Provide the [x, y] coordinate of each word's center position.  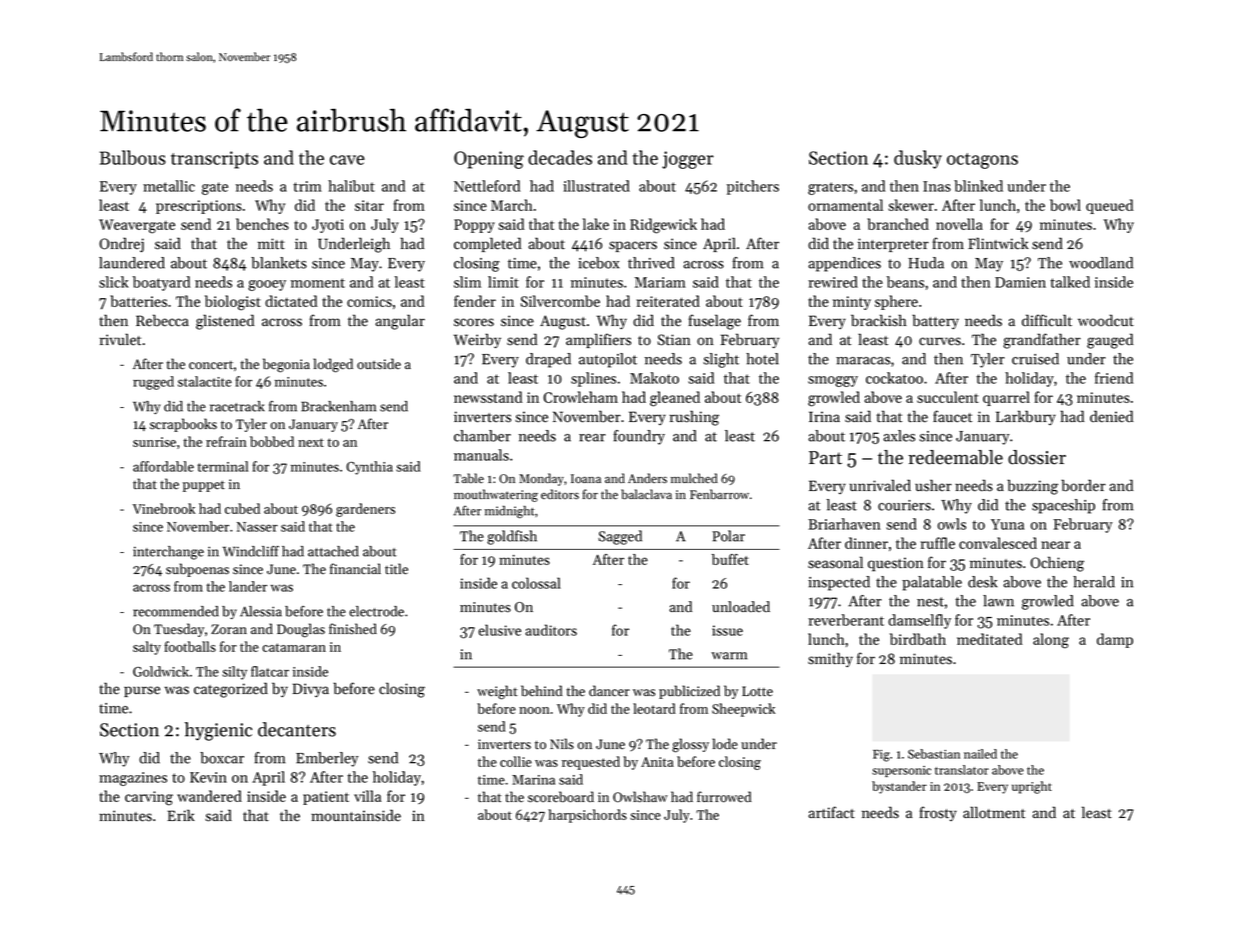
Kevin [208, 777]
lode [725, 744]
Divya [311, 690]
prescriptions [199, 207]
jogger [688, 160]
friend [1114, 378]
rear [592, 438]
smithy [830, 659]
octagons [982, 161]
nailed [980, 754]
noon [534, 710]
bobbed [272, 441]
